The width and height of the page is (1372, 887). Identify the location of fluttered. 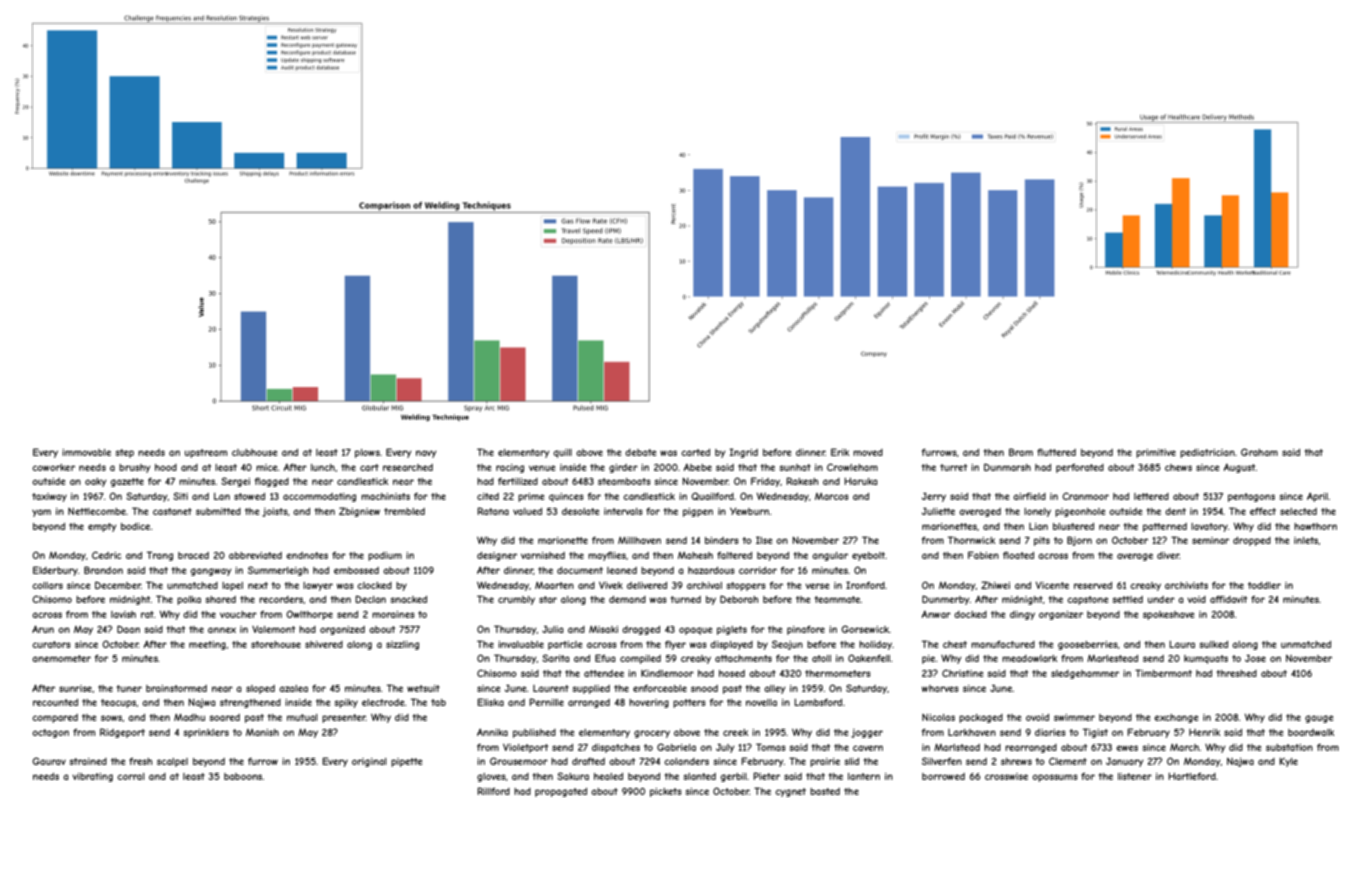
(1056, 452).
